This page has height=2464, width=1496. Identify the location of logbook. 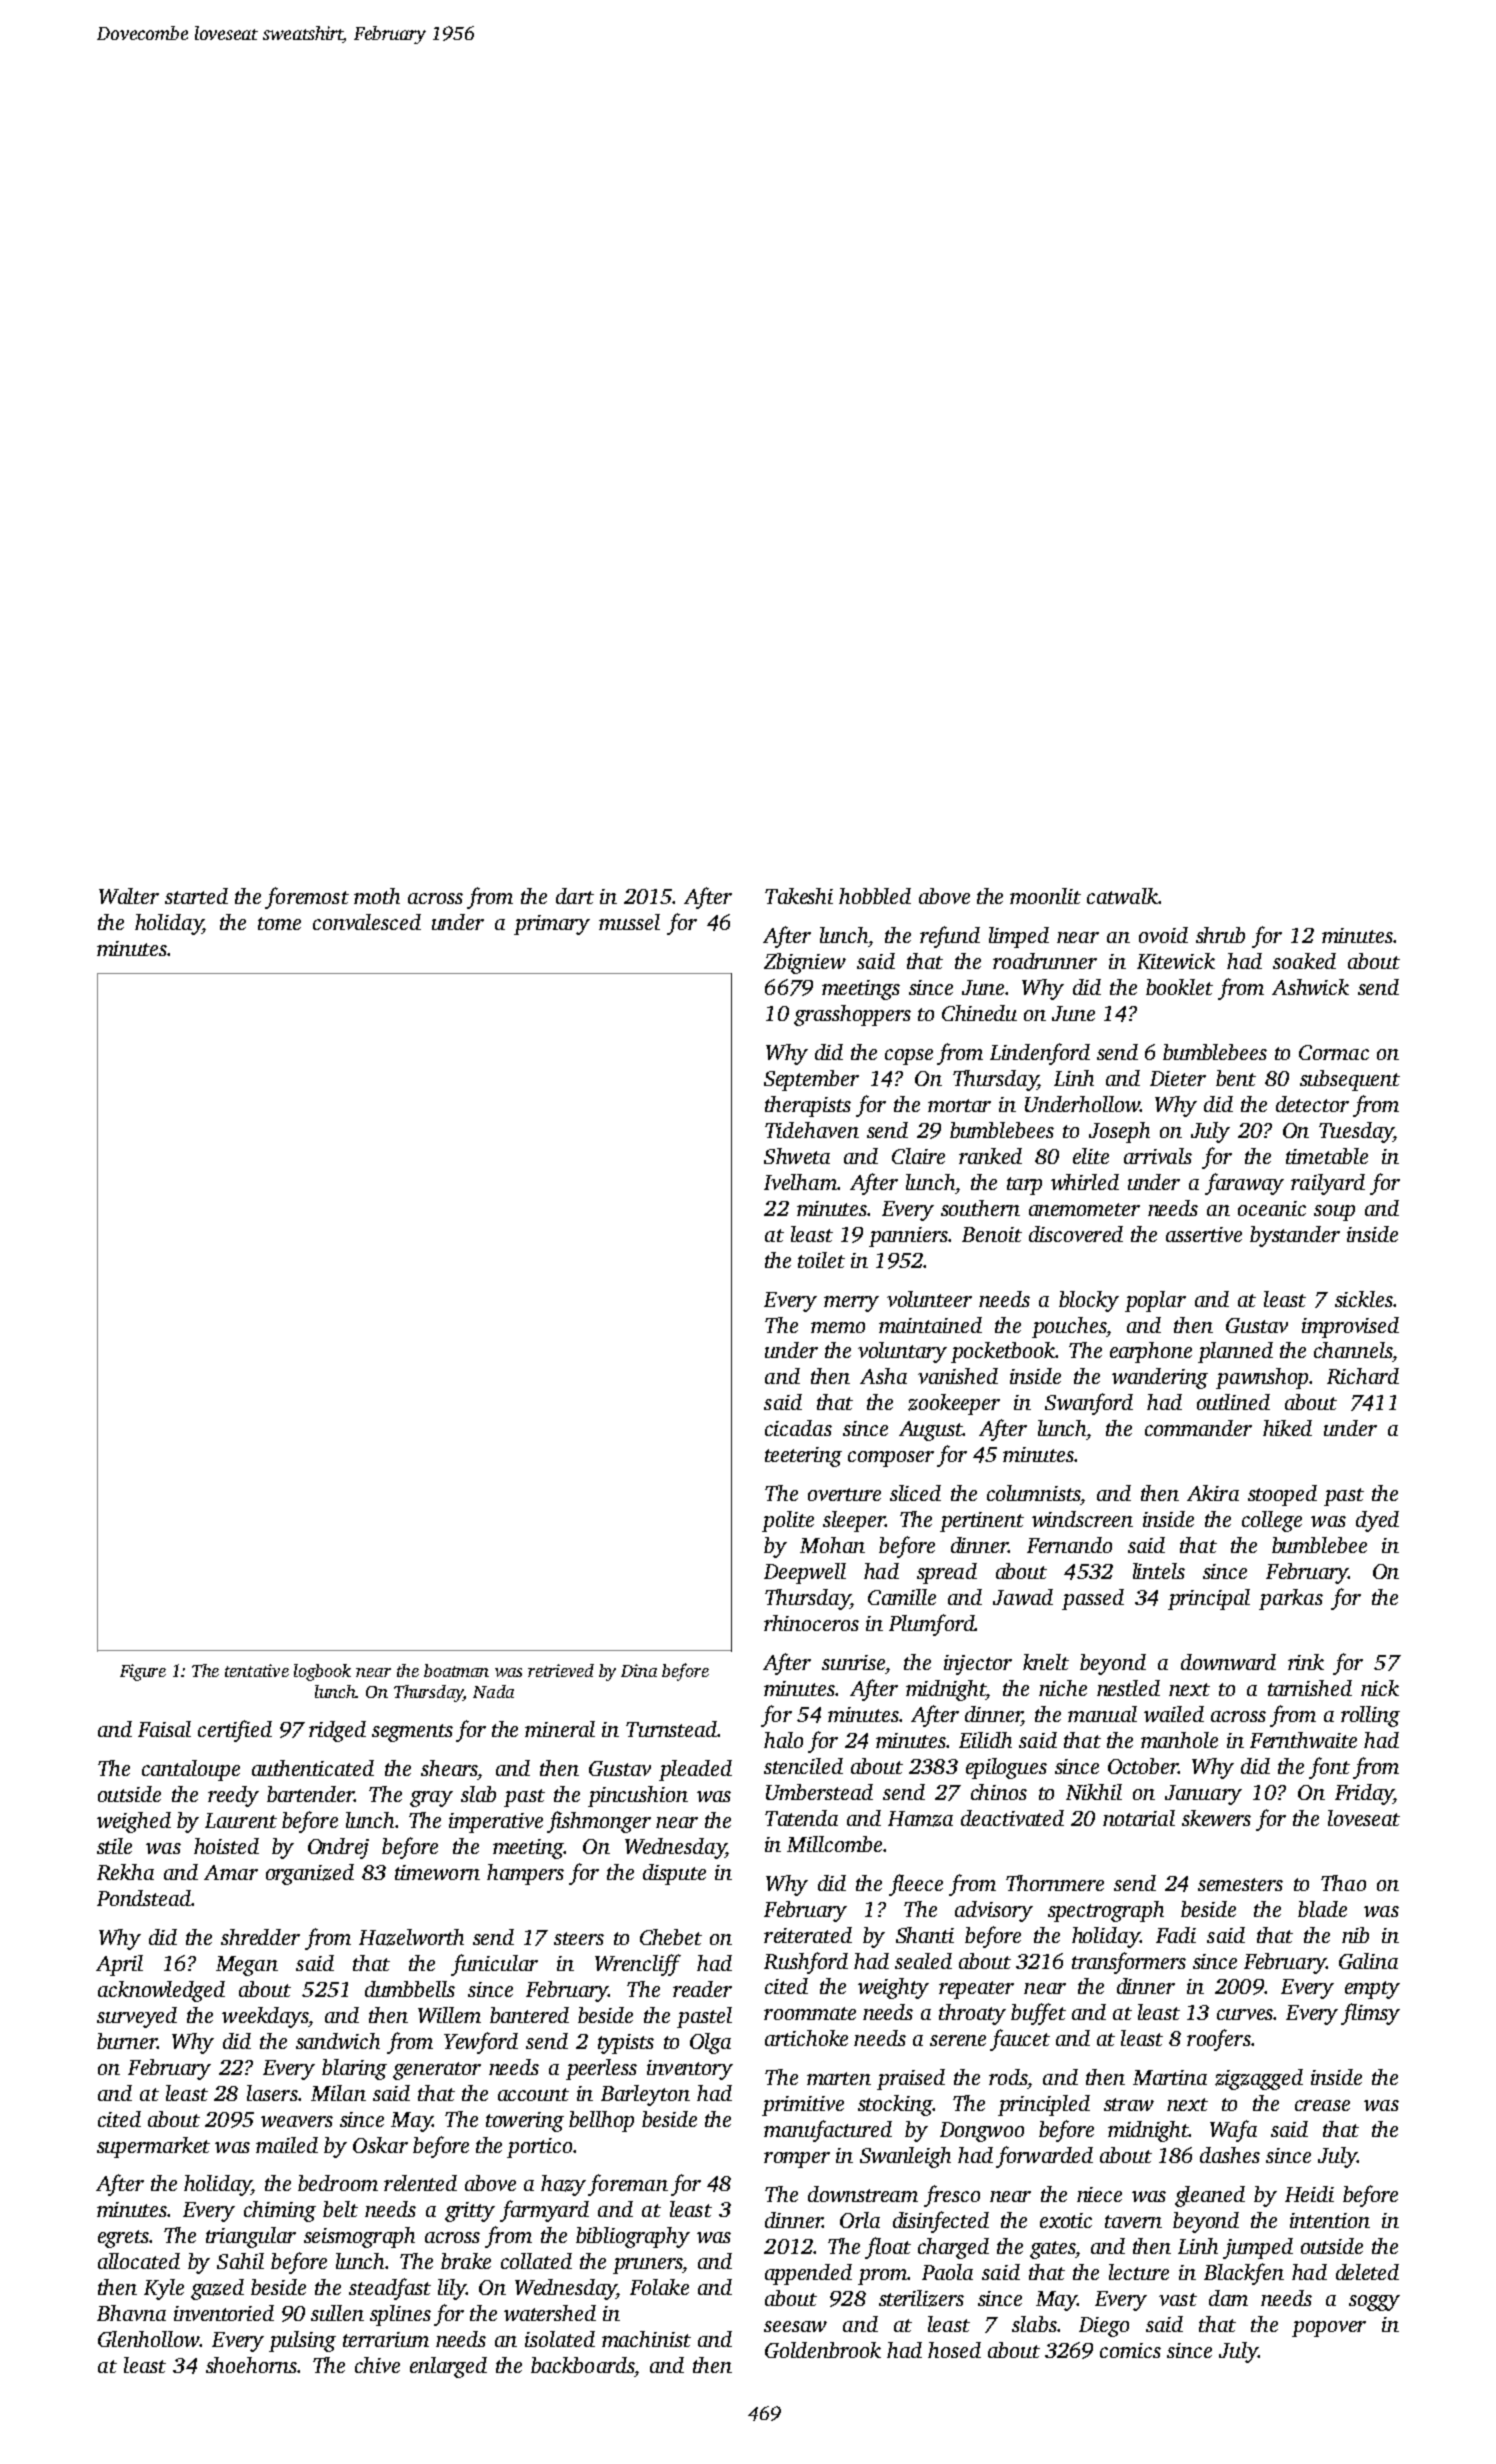
(322, 1672).
